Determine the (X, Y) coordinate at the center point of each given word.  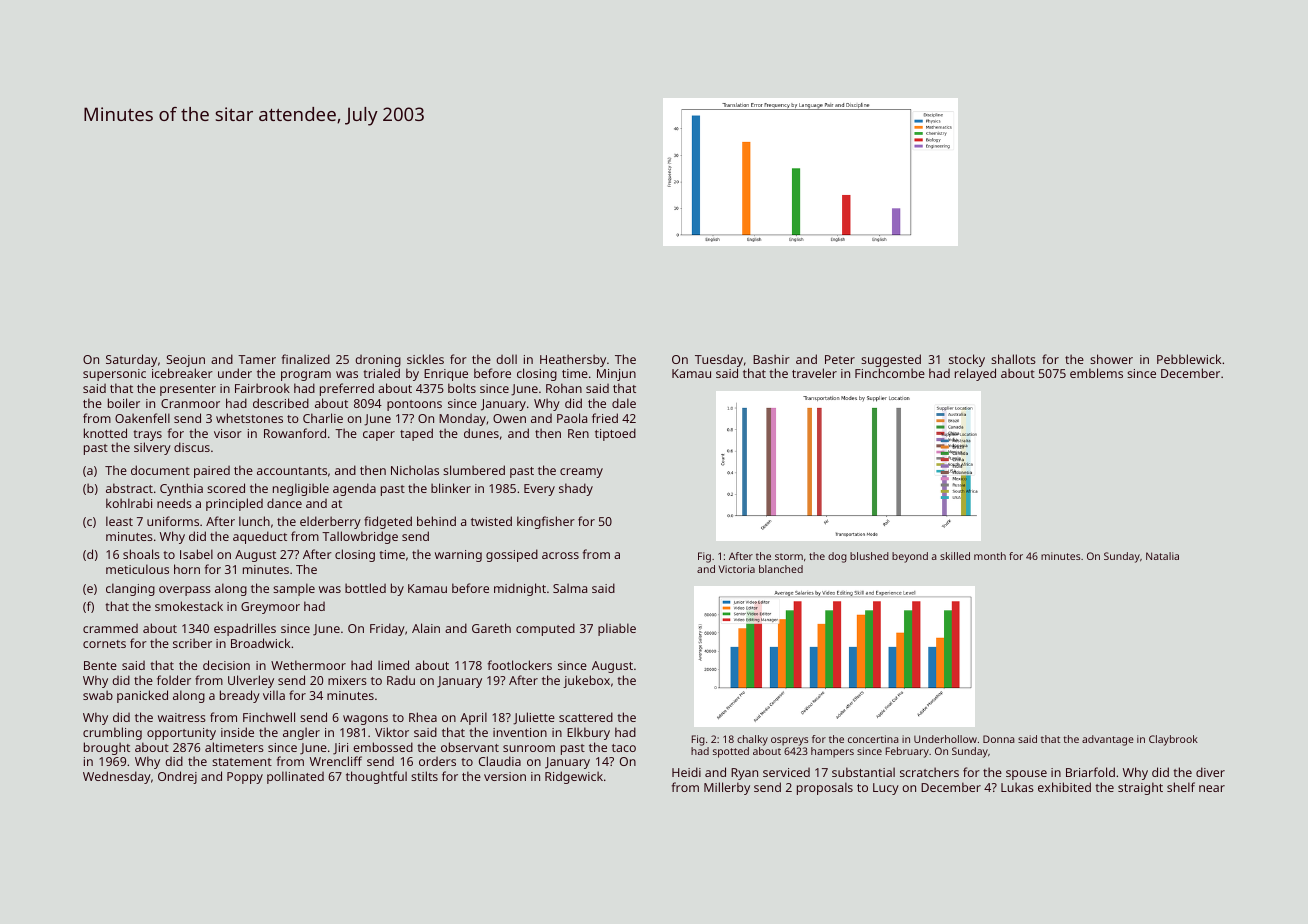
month (990, 556)
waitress (182, 717)
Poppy (245, 778)
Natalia (1162, 556)
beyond (910, 557)
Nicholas (415, 470)
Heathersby (573, 360)
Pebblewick (1189, 359)
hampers (832, 752)
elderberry (330, 522)
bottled (365, 588)
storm (789, 556)
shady (576, 489)
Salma (570, 588)
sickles (425, 359)
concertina (873, 739)
